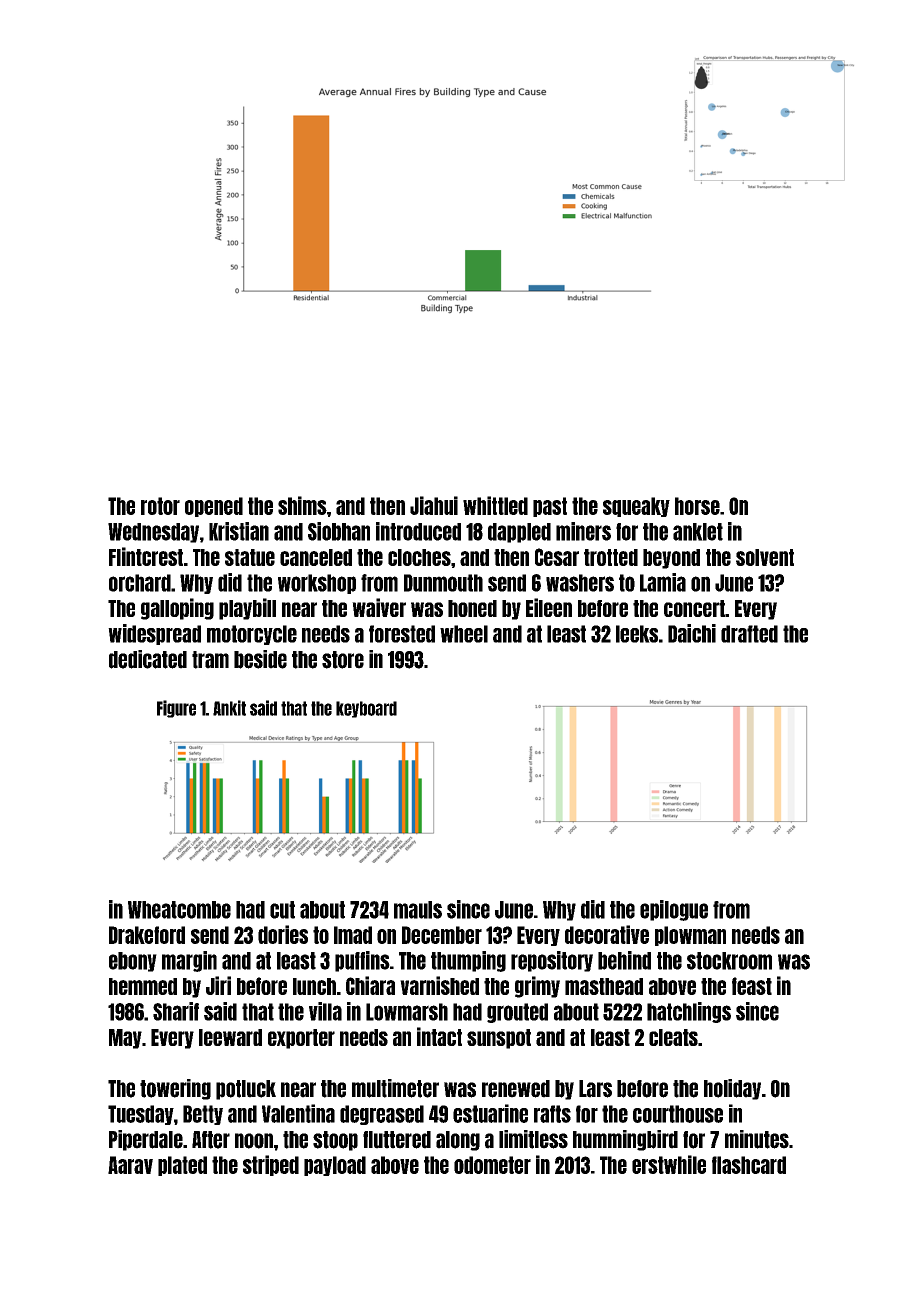 The height and width of the document is (1308, 924). Describe the element at coordinates (302, 505) in the document. I see `shims` at that location.
